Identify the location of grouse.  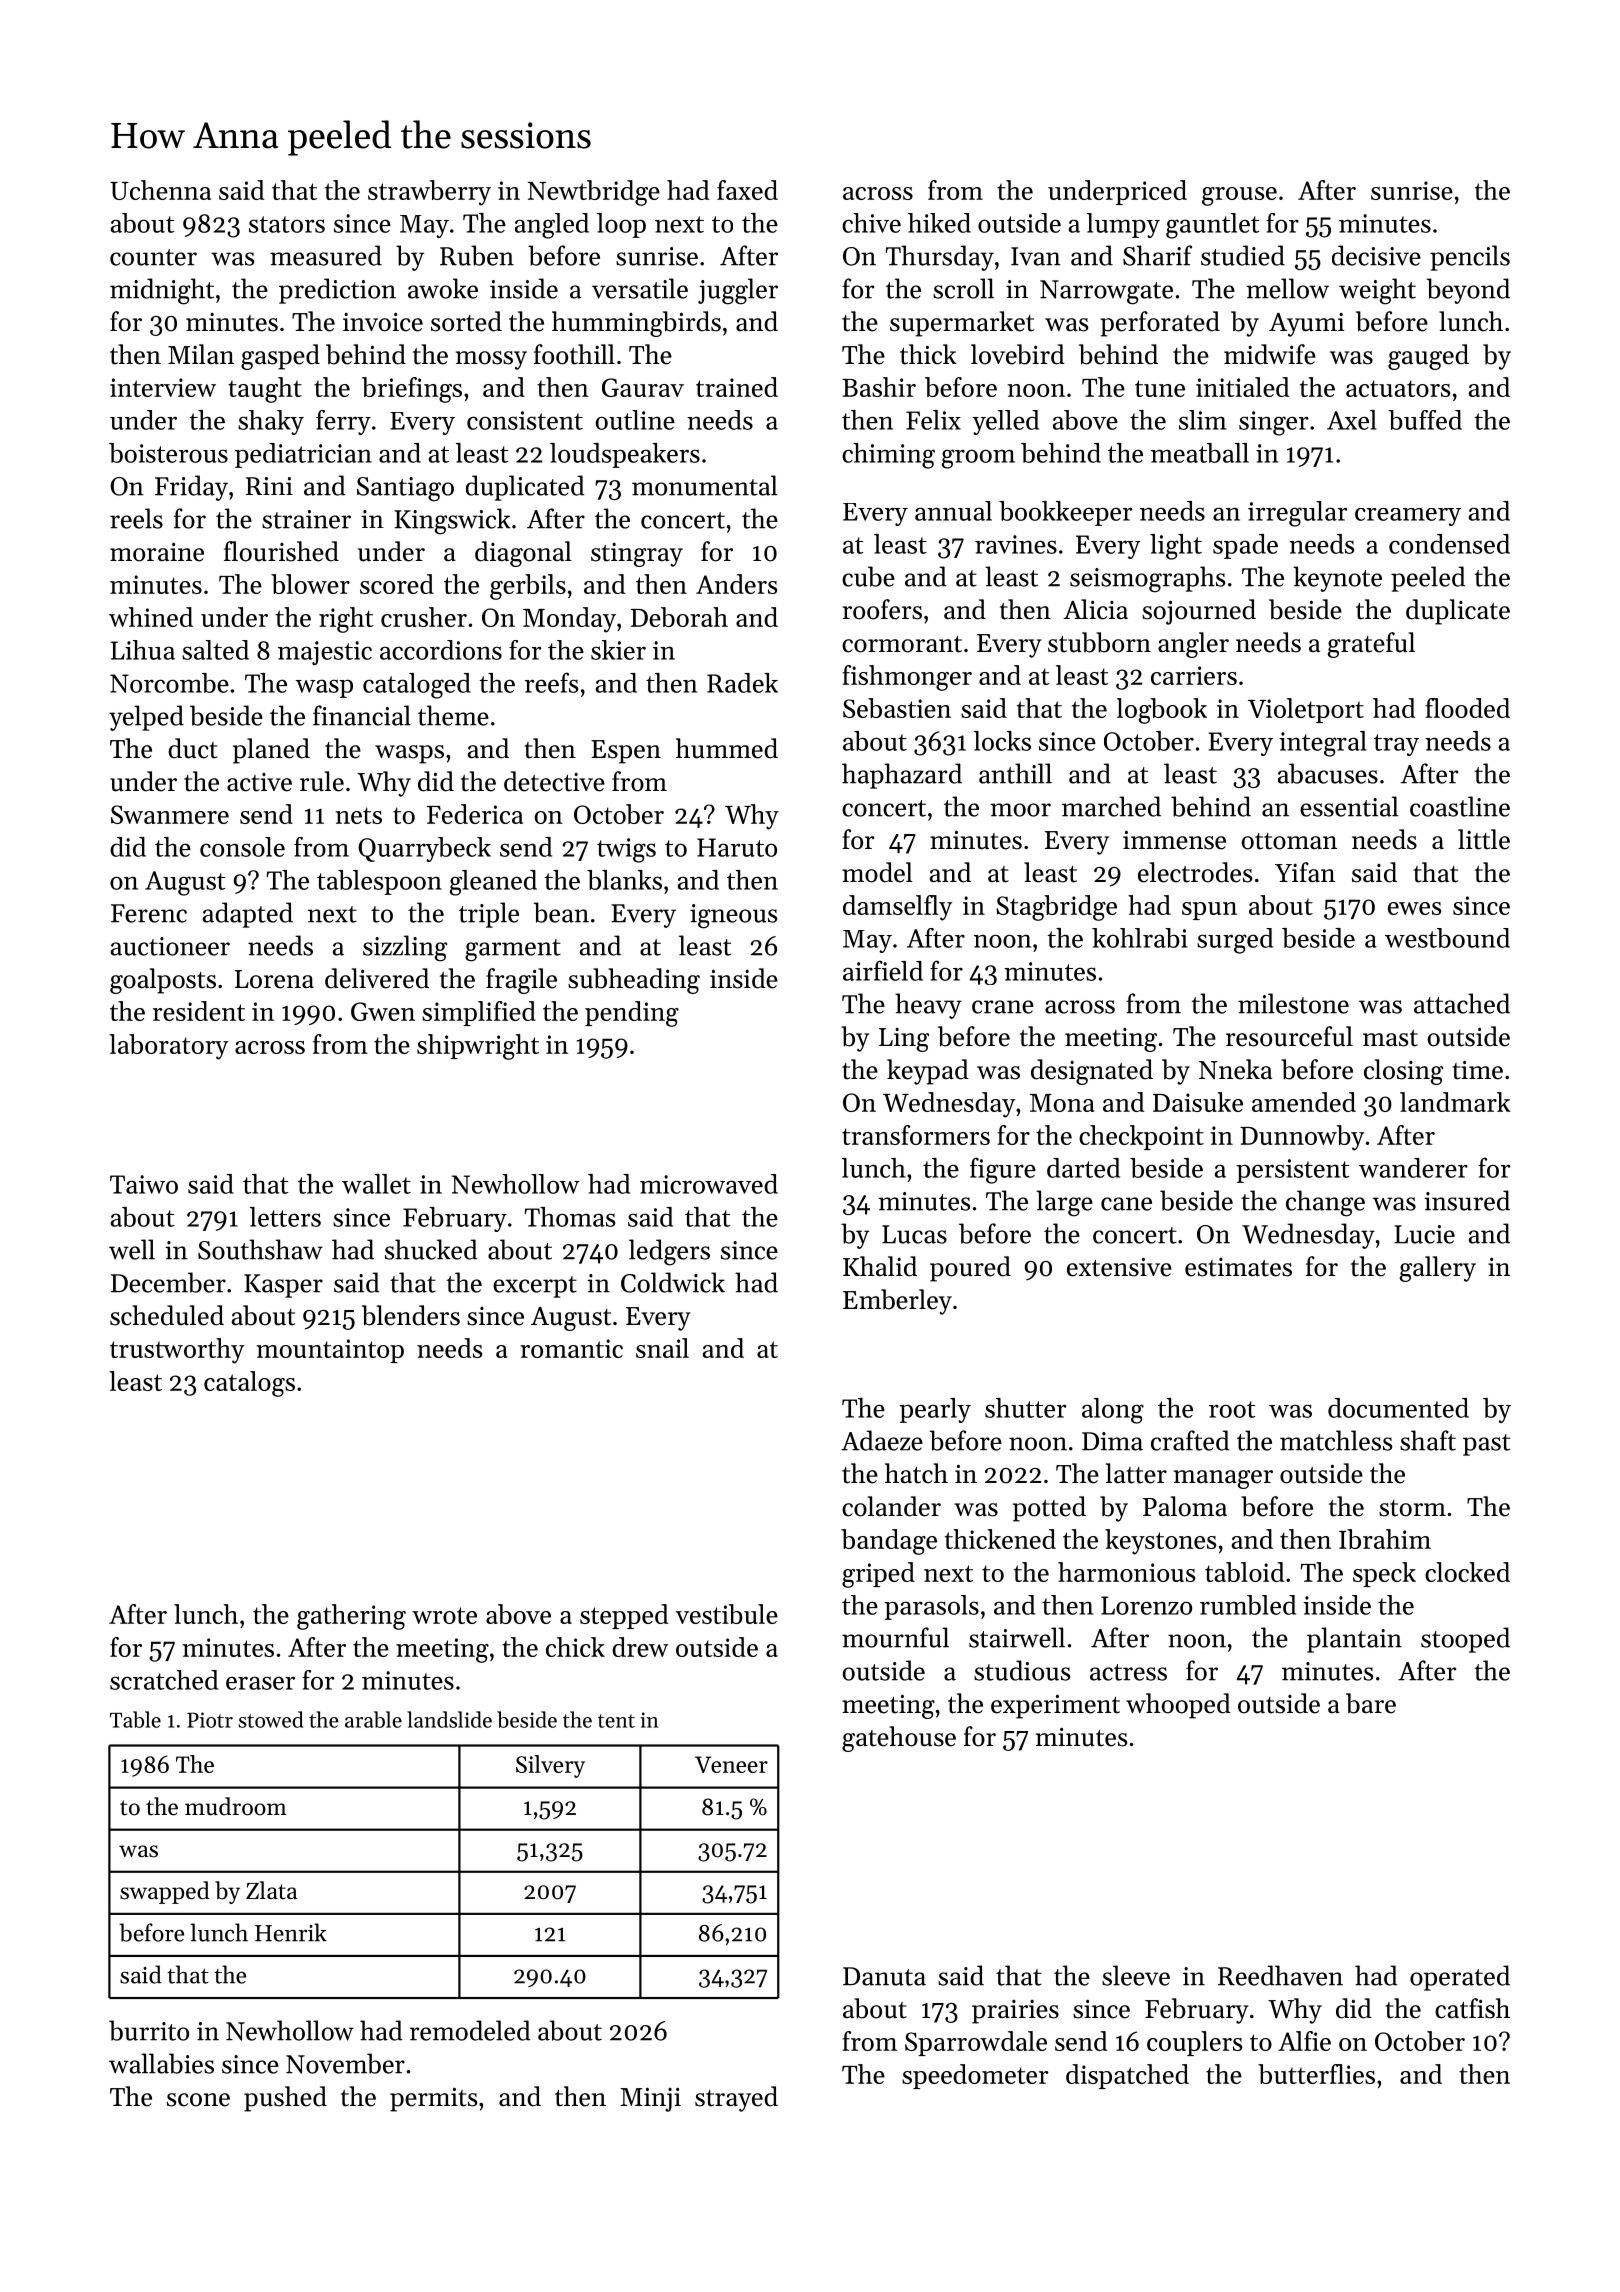
(1239, 196).
